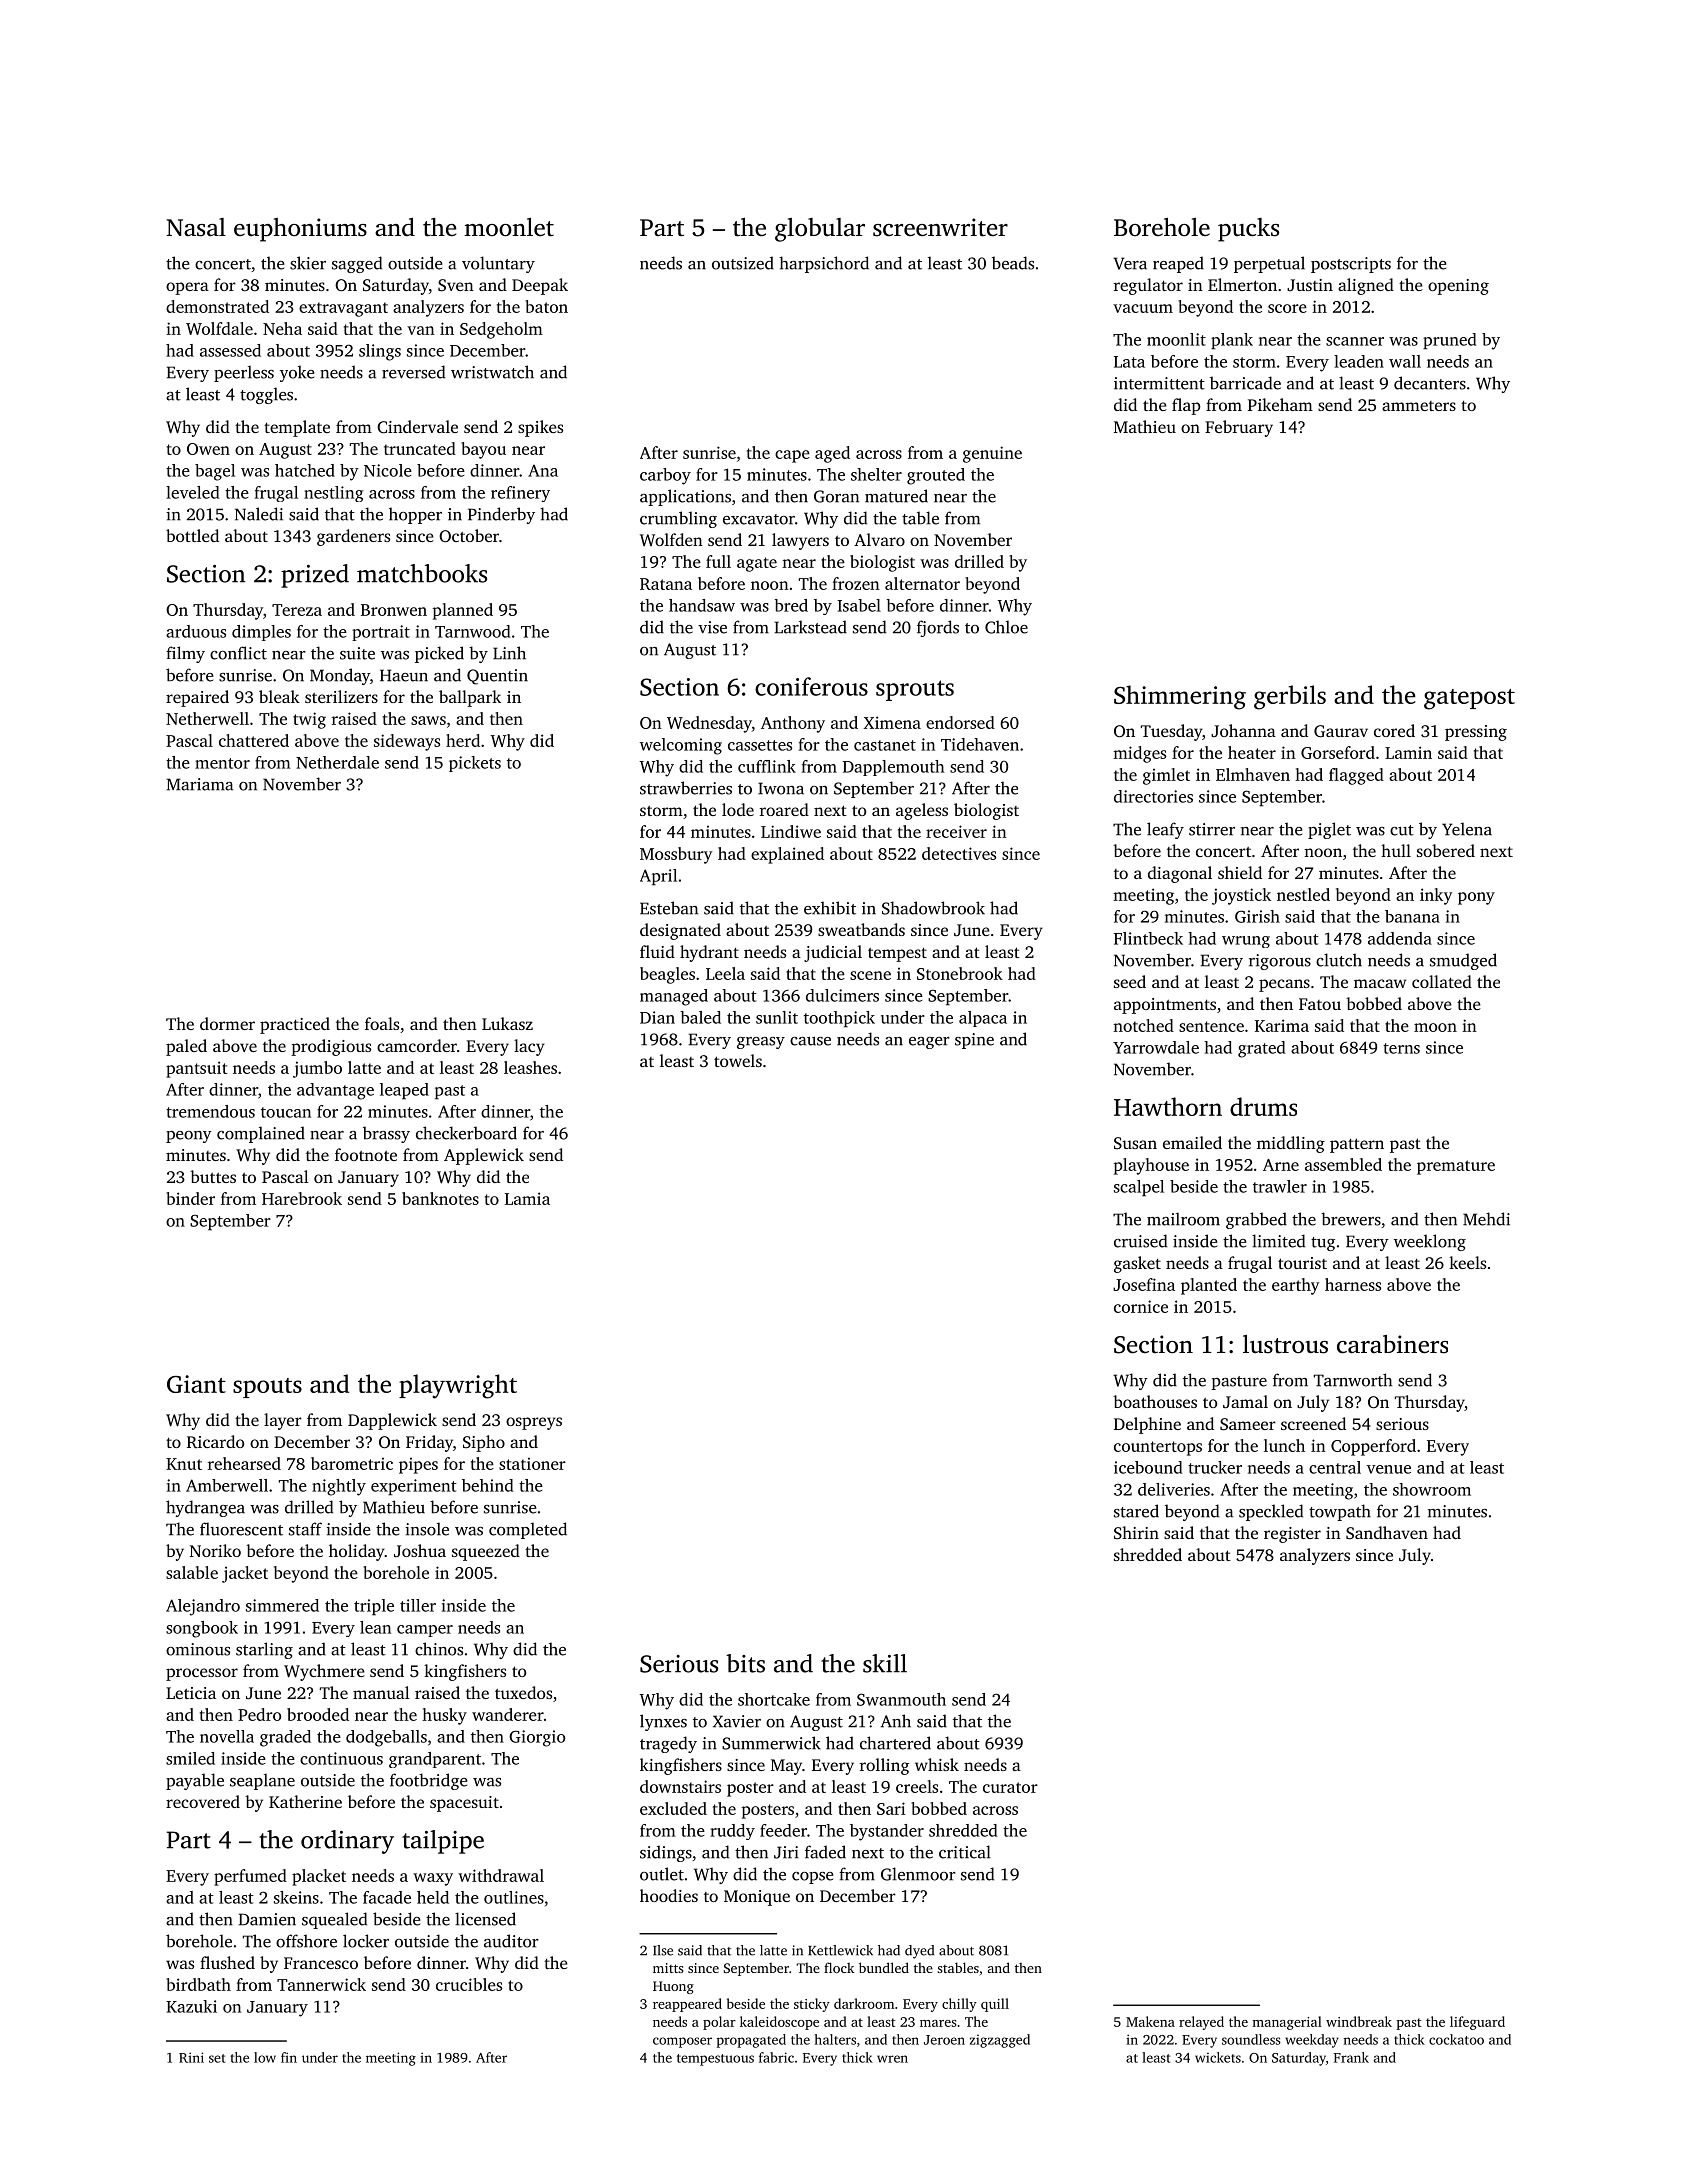 The height and width of the image is (2178, 1683). I want to click on gasket, so click(1137, 1264).
